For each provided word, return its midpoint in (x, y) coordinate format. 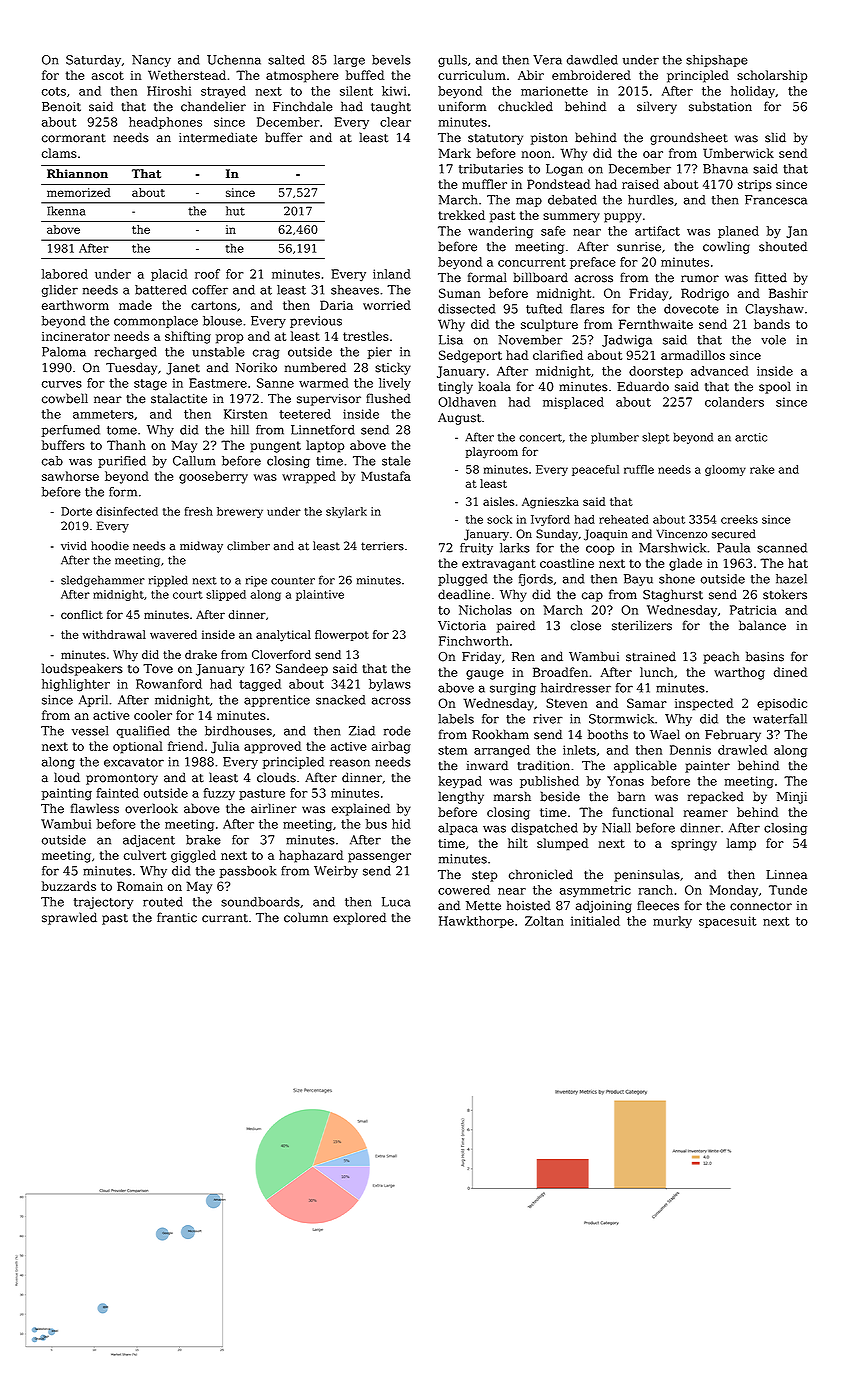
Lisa (451, 340)
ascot (108, 75)
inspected (704, 704)
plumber (615, 438)
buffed (365, 75)
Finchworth (474, 641)
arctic (751, 437)
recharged (126, 353)
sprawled (69, 918)
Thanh (126, 445)
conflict (82, 614)
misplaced (573, 403)
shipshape (717, 61)
